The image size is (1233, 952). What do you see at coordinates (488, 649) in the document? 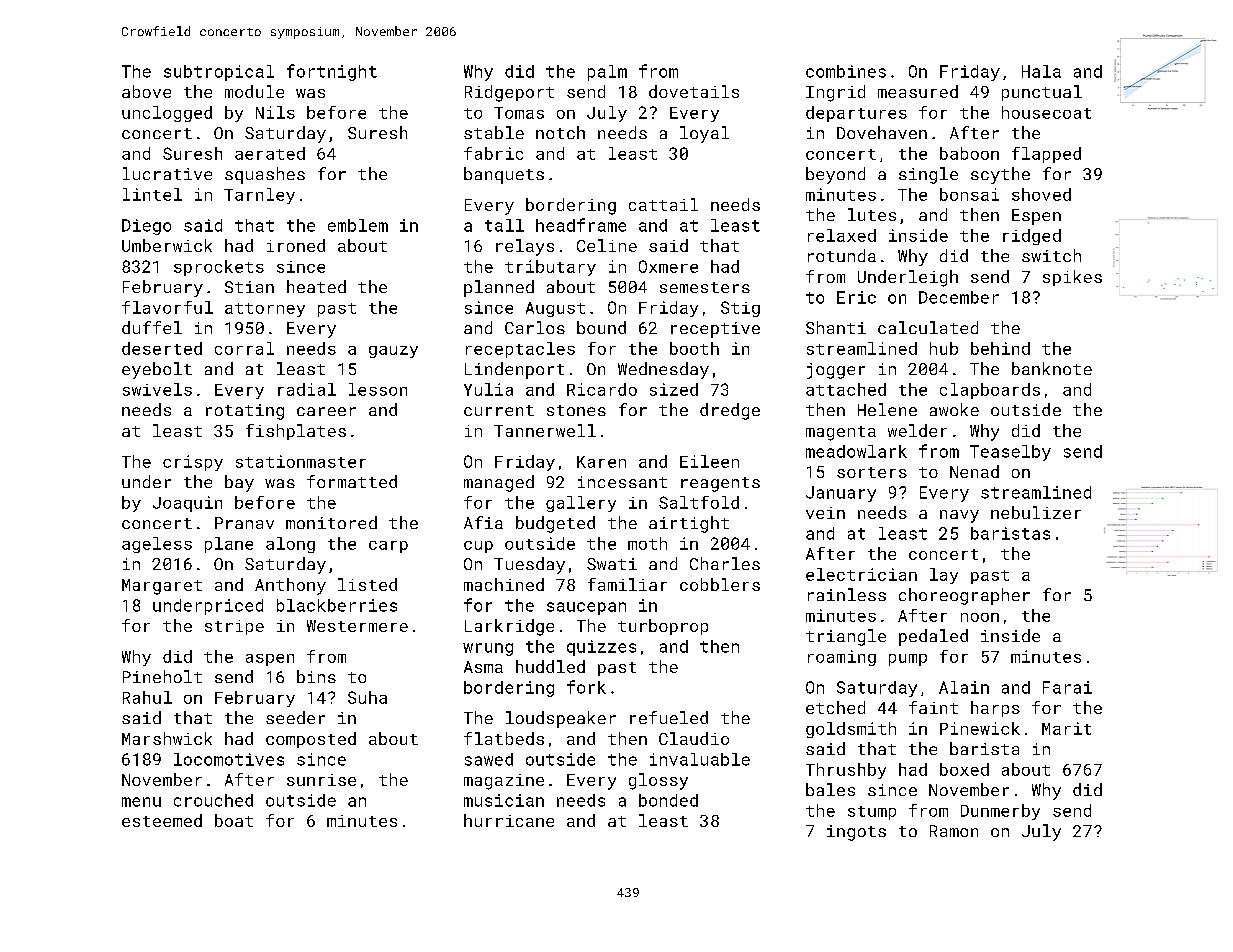
I see `wrung` at bounding box center [488, 649].
